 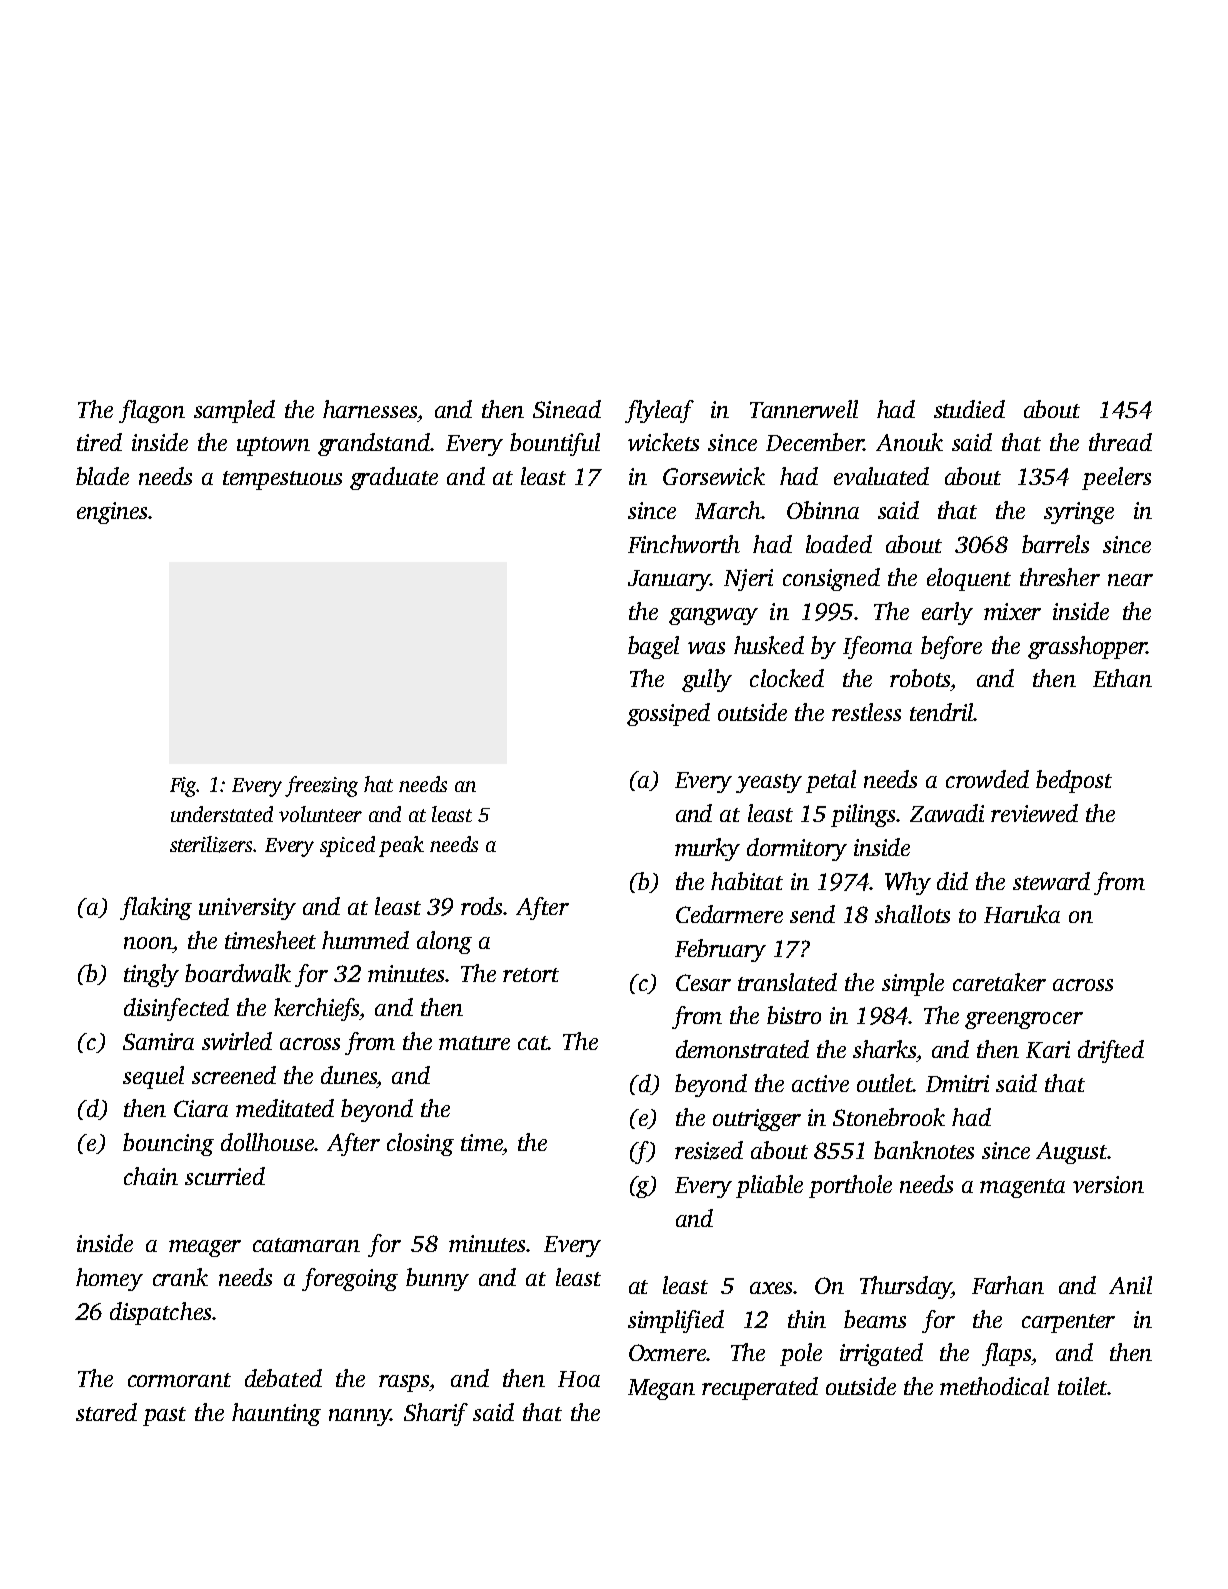 I want to click on studied, so click(x=969, y=409).
